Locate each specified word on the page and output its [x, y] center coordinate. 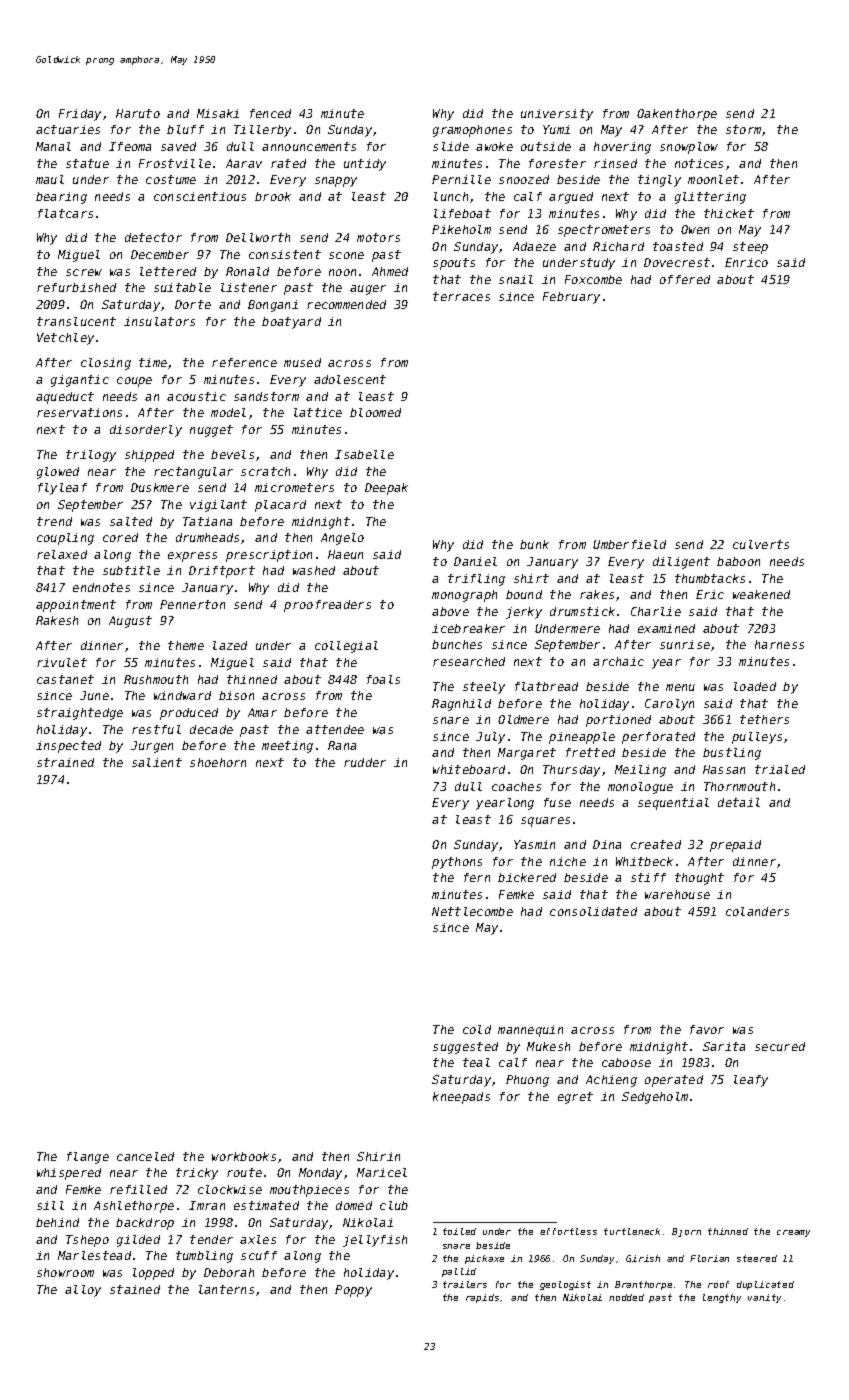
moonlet [713, 179]
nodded [626, 1297]
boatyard [291, 323]
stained [135, 1289]
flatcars [65, 213]
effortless [568, 1231]
